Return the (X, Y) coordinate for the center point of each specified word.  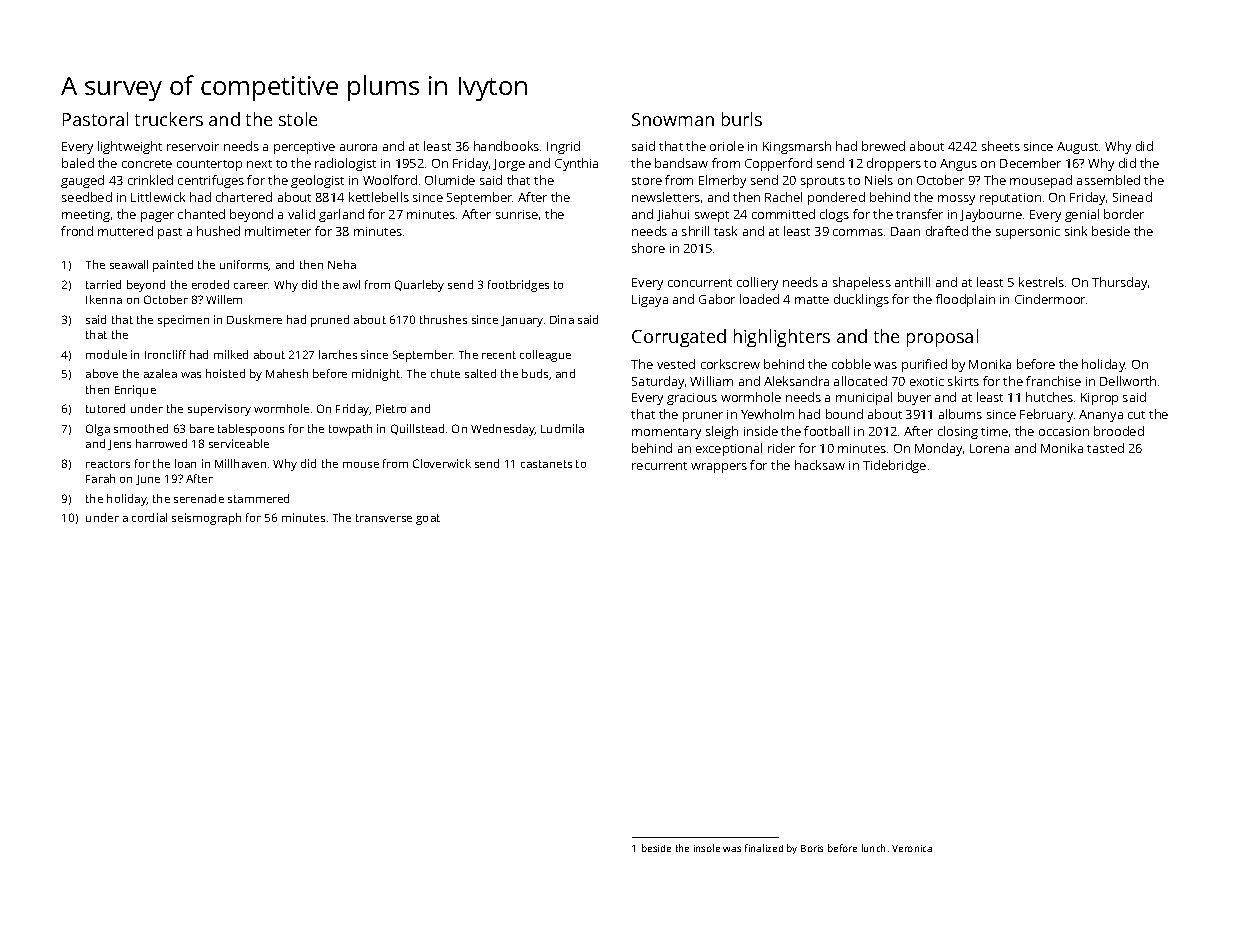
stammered (258, 498)
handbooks (506, 146)
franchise (1053, 381)
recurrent (659, 466)
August (1077, 148)
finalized (764, 848)
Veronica (912, 848)
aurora (358, 147)
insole (707, 848)
